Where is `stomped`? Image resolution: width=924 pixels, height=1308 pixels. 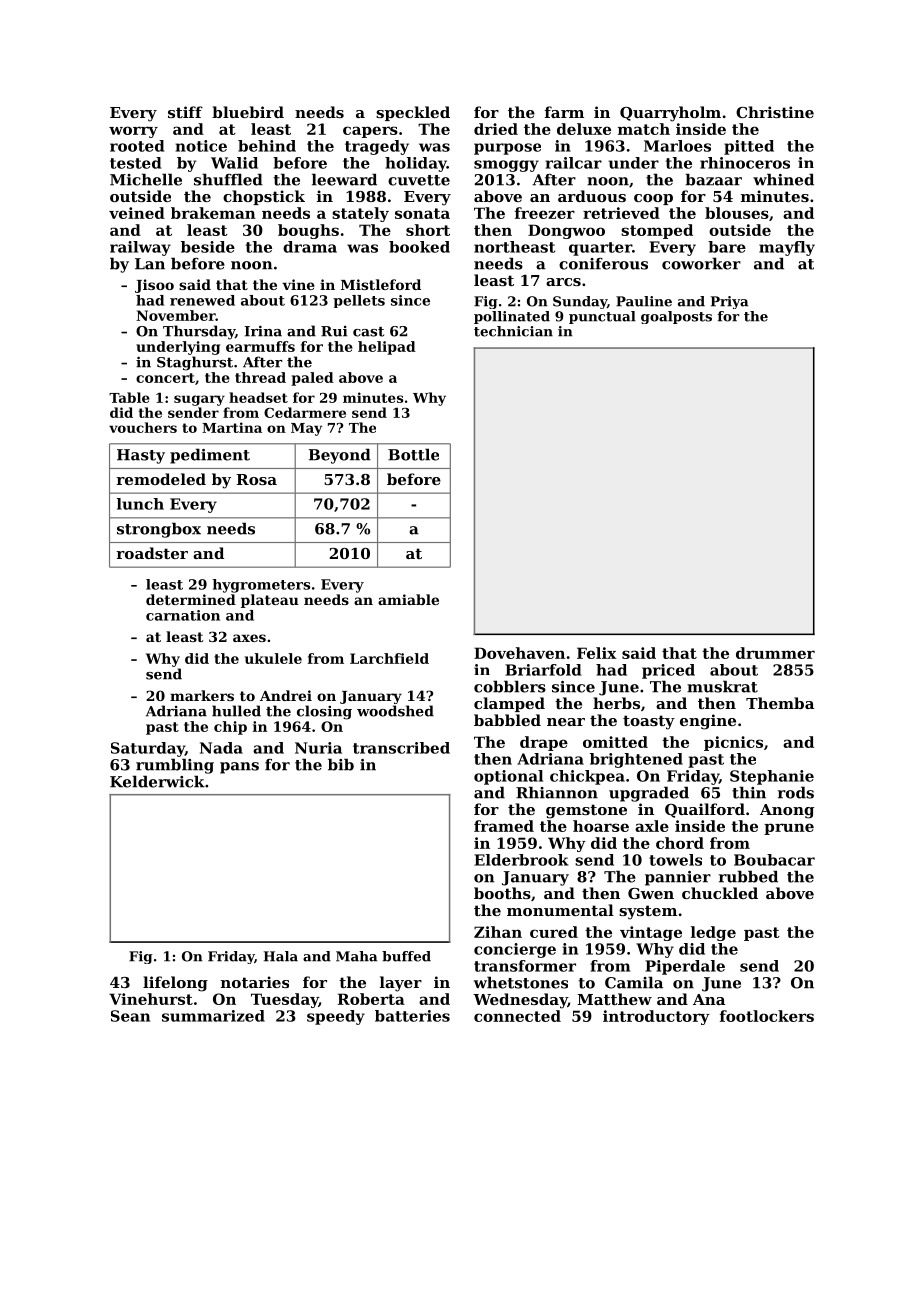
stomped is located at coordinates (657, 231).
